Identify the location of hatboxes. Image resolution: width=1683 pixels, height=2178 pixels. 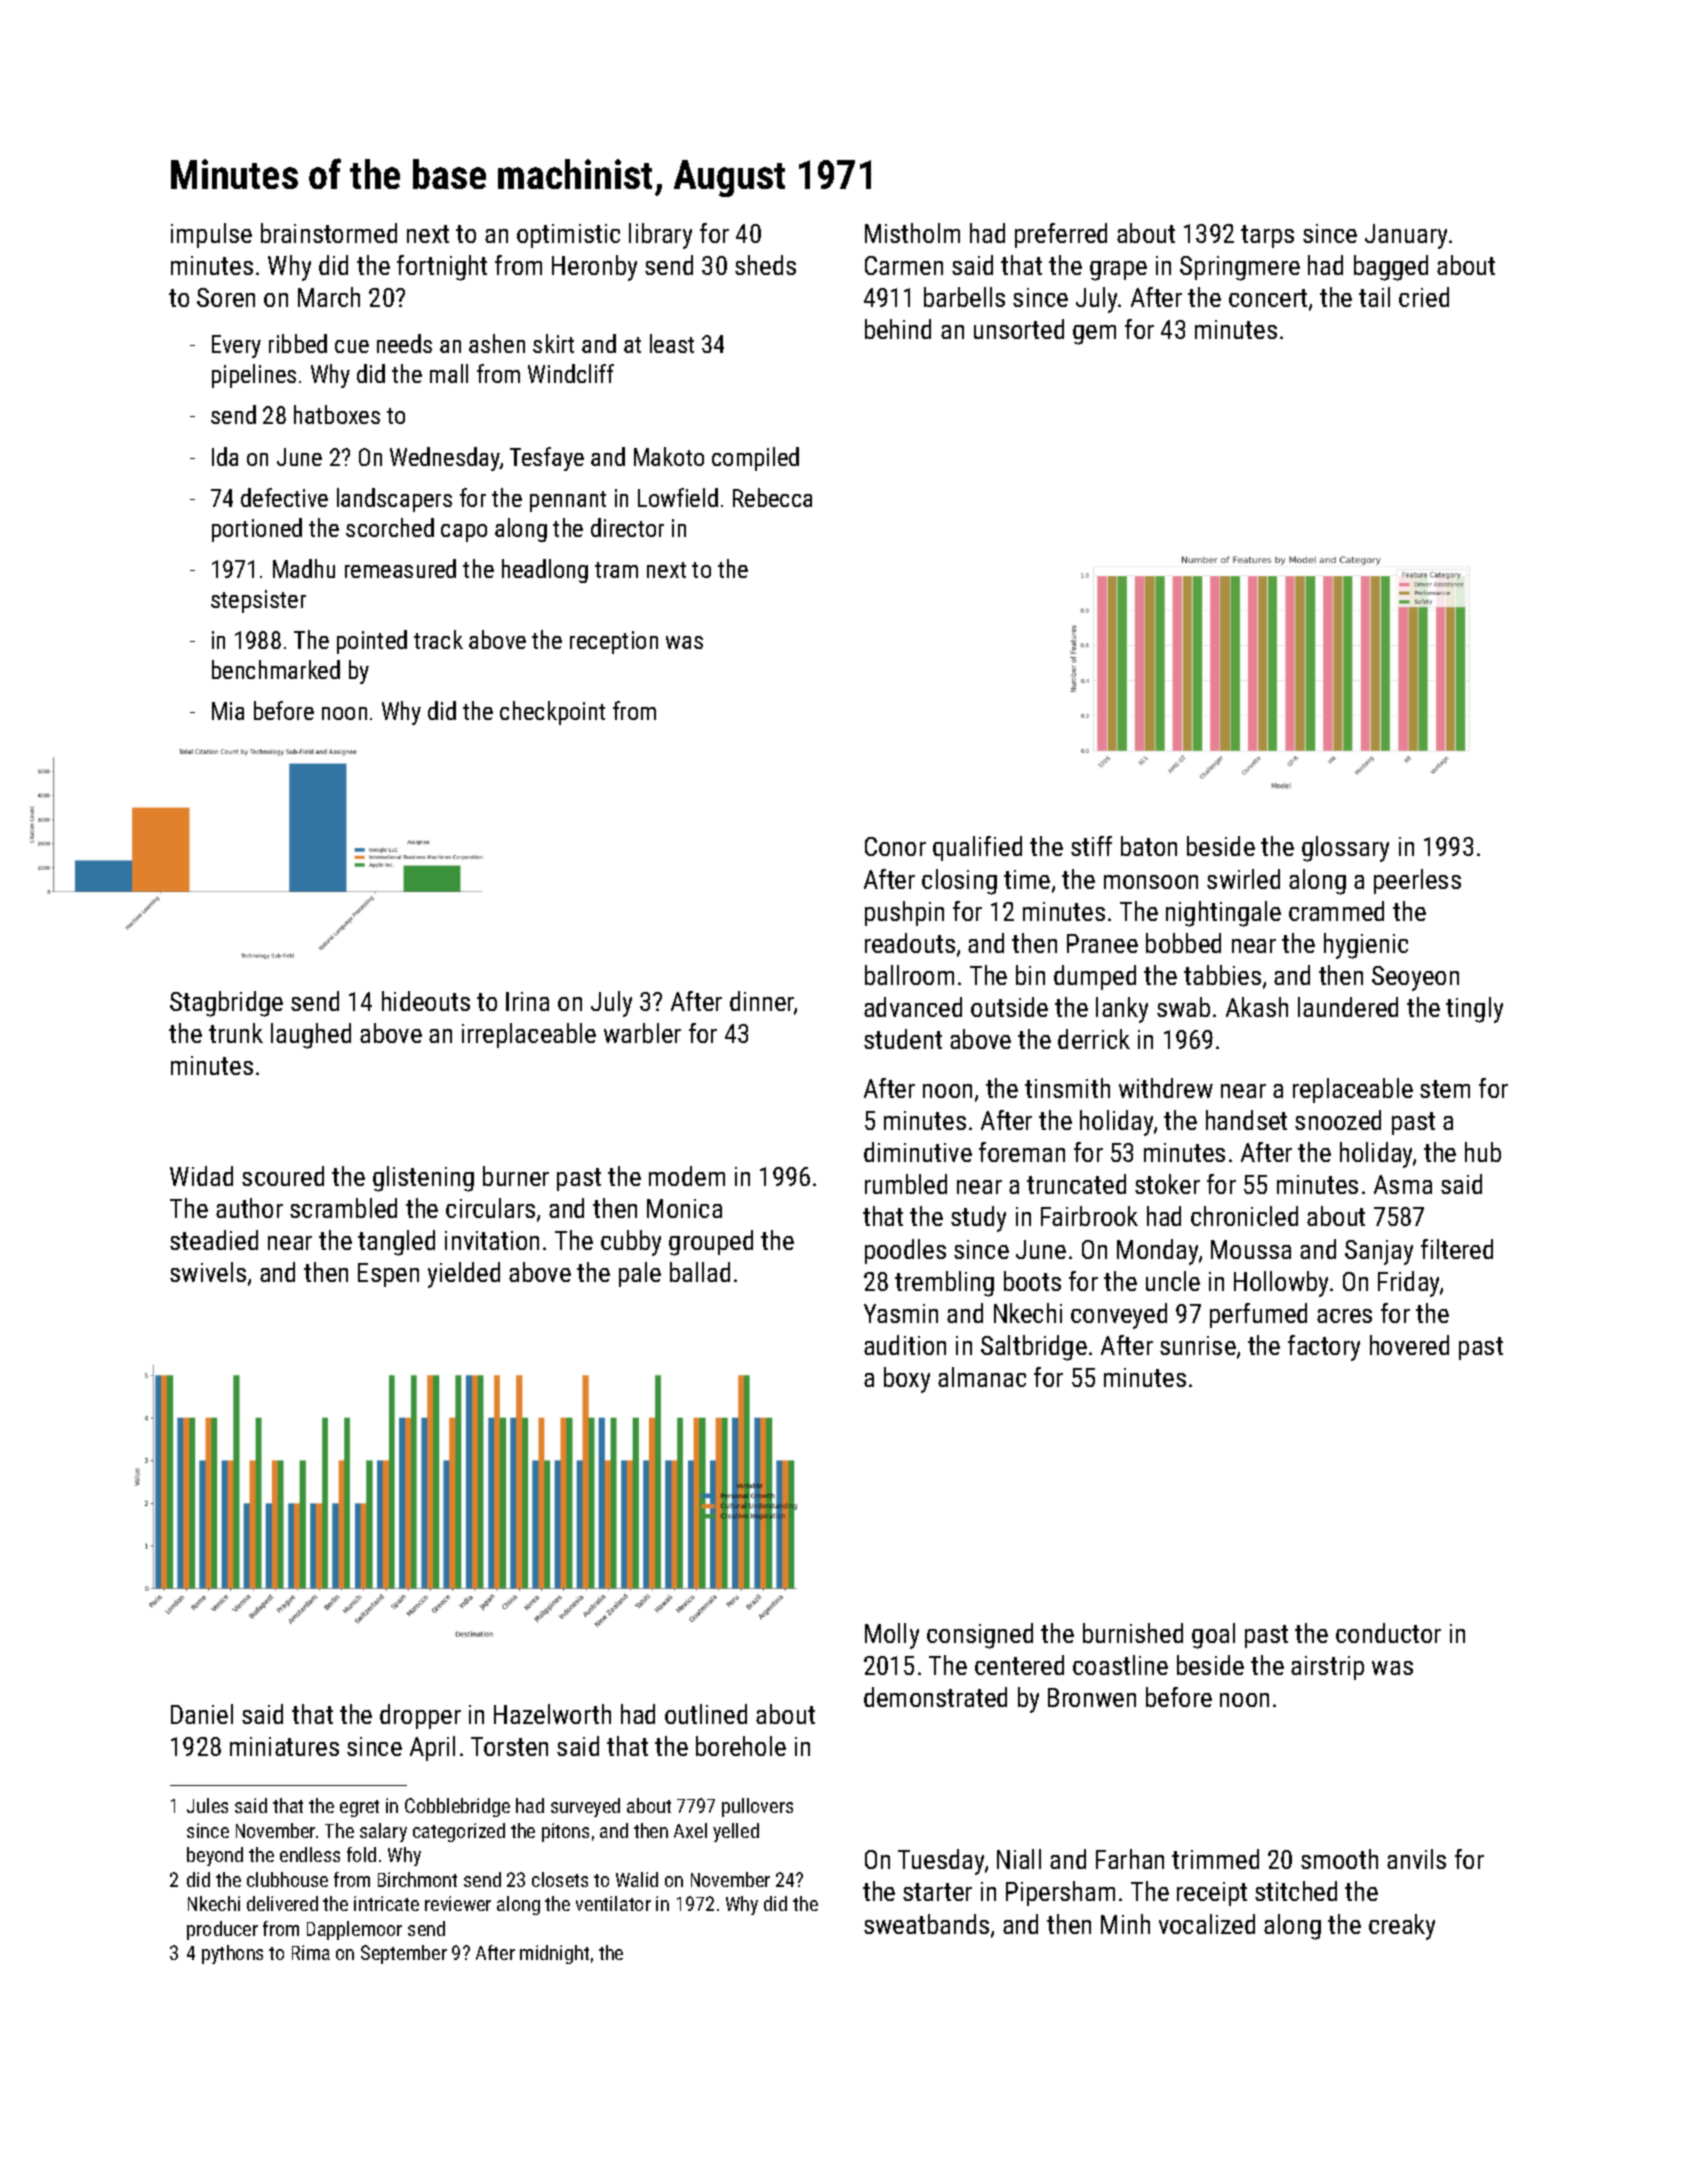
(337, 414).
